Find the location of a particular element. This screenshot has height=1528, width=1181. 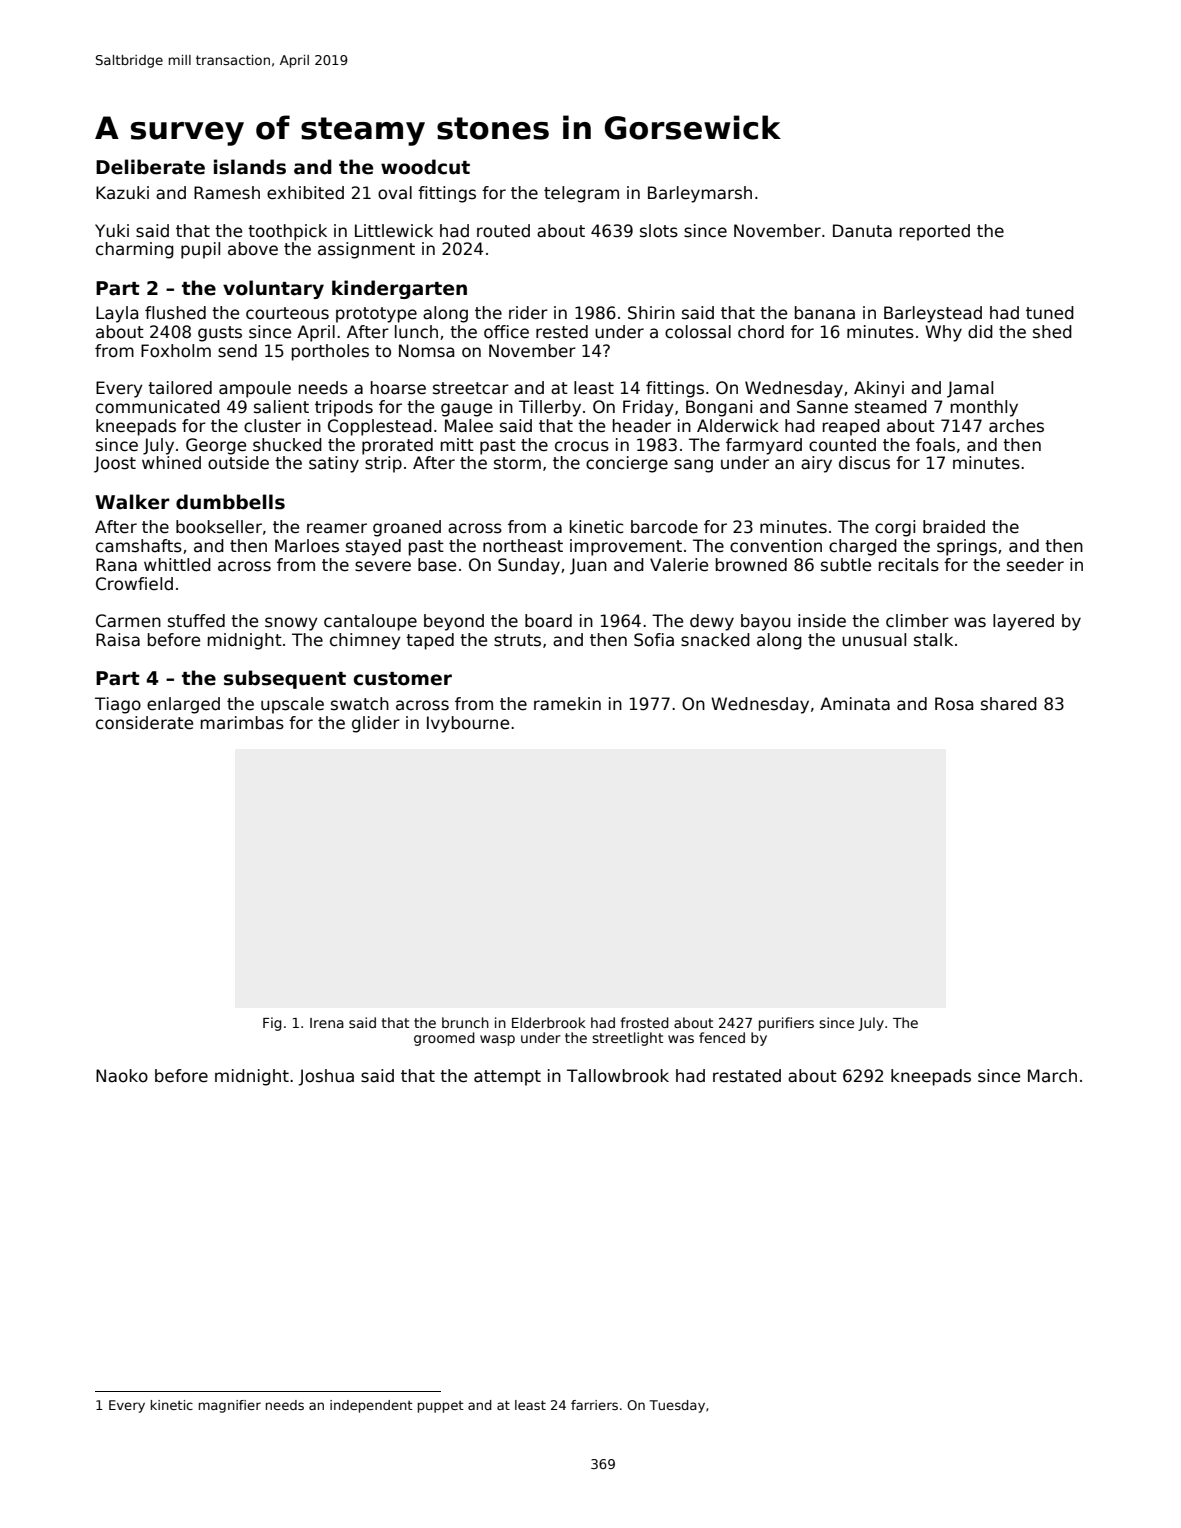

Tuesday is located at coordinates (677, 1406).
